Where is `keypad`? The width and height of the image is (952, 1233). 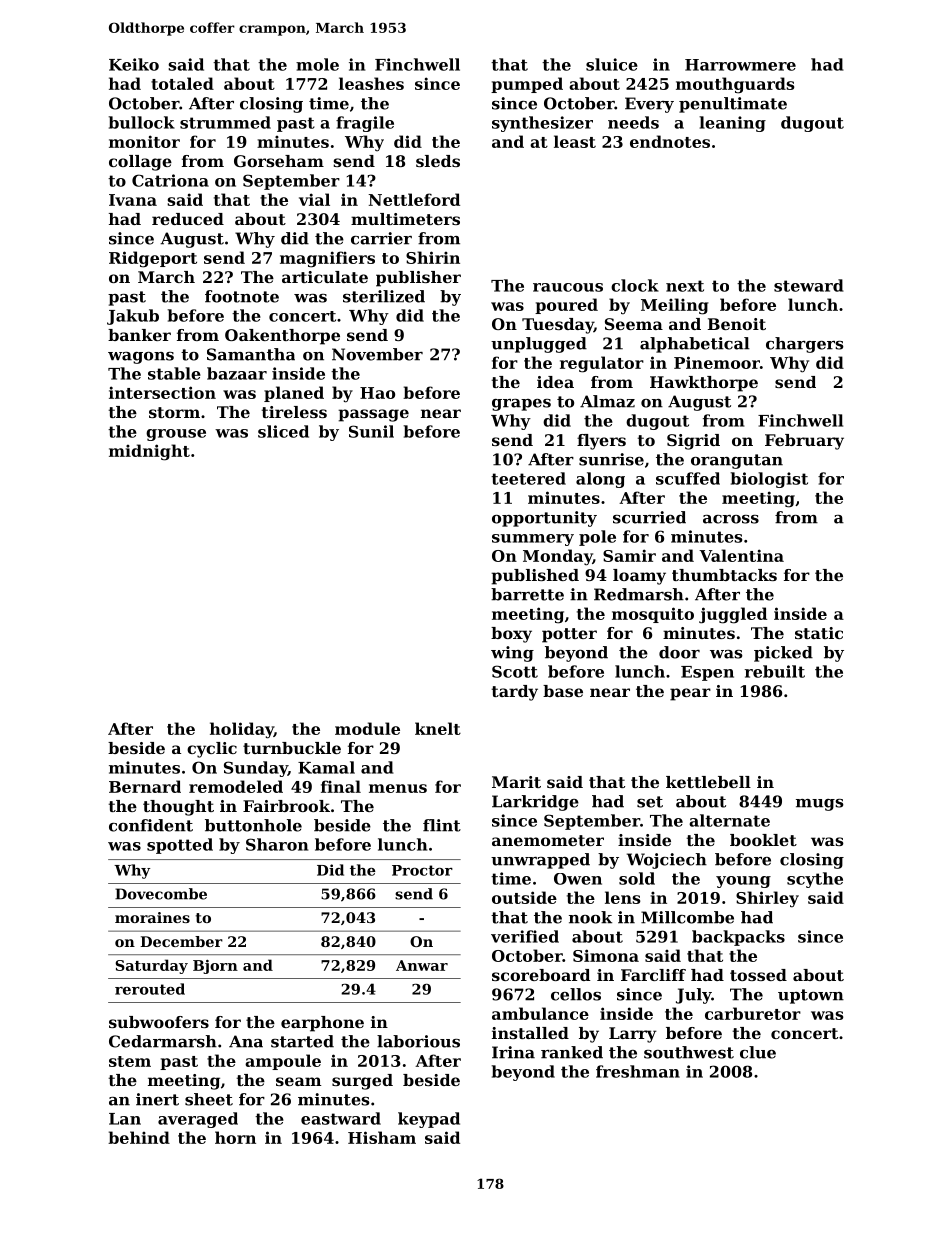 keypad is located at coordinates (429, 1120).
